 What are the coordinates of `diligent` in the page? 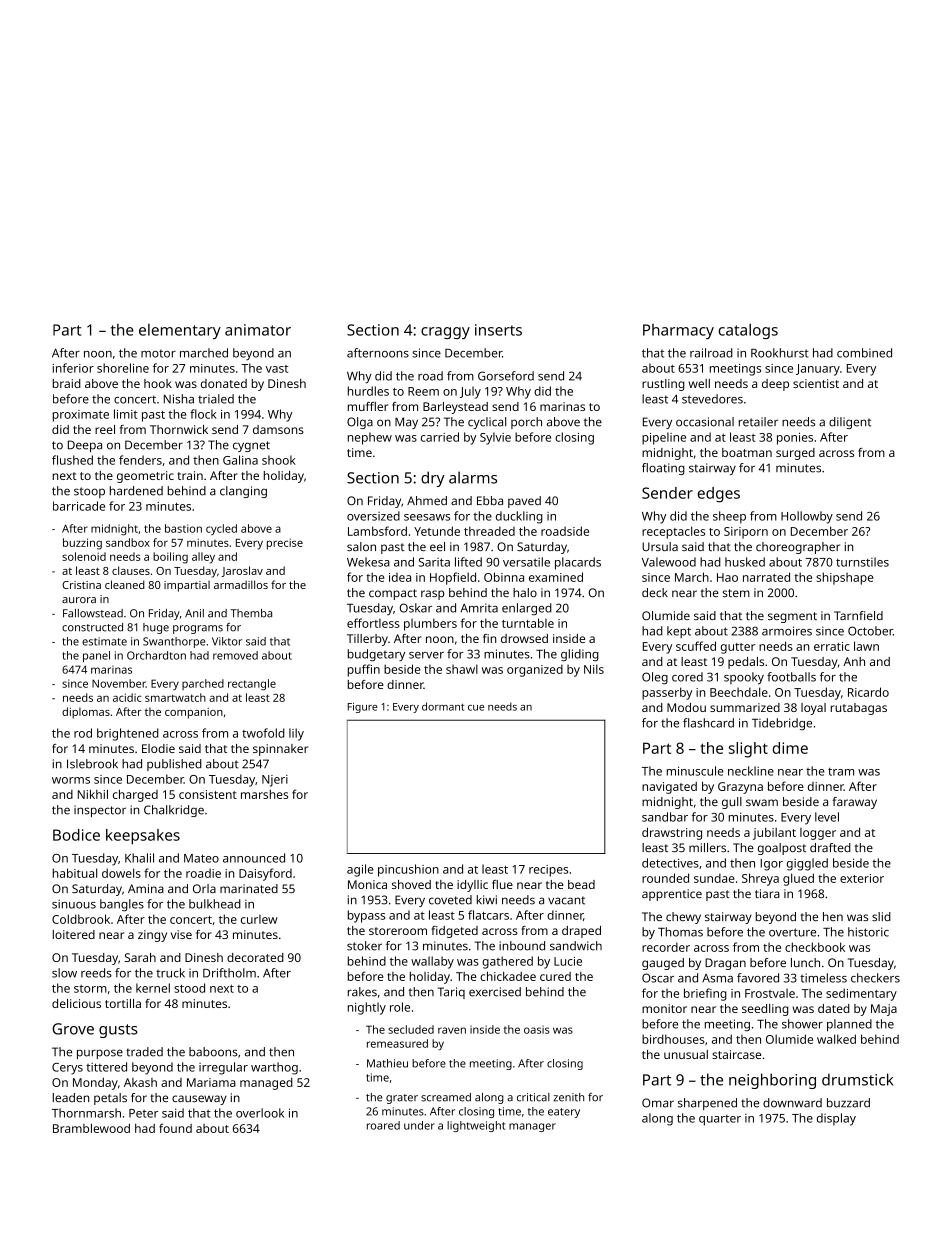 It's located at (850, 423).
